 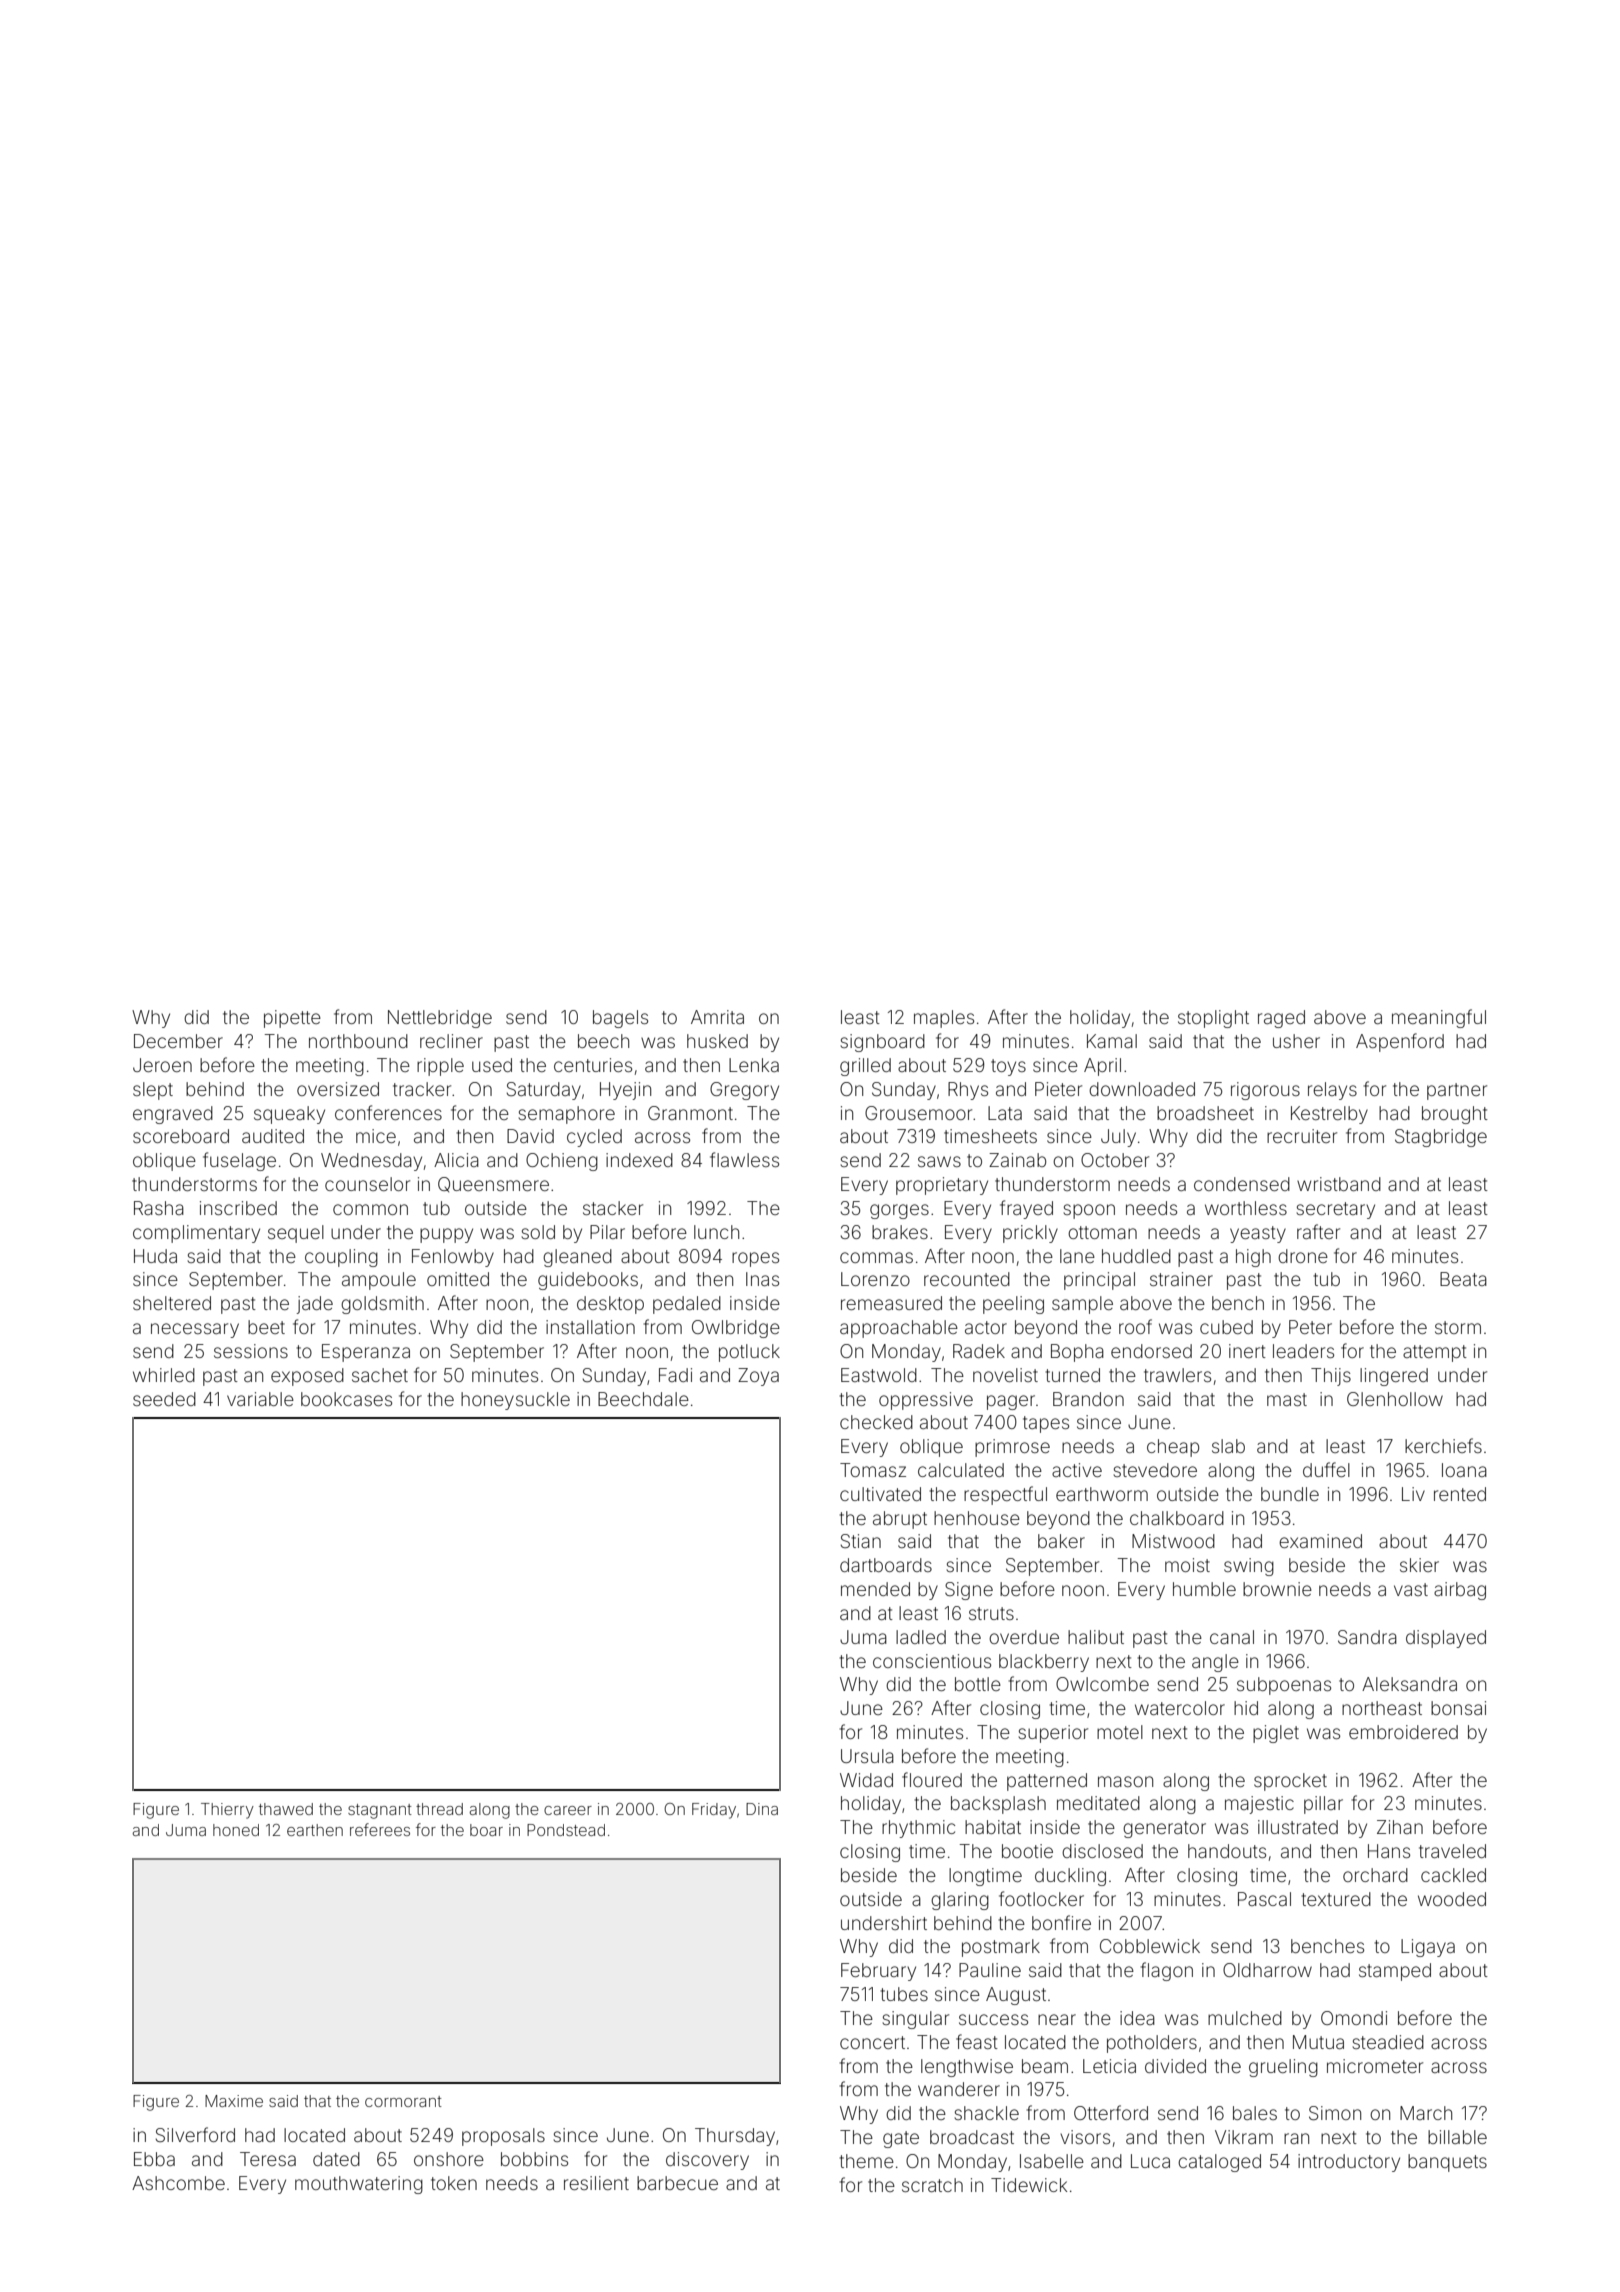 I want to click on frayed, so click(x=1026, y=1209).
